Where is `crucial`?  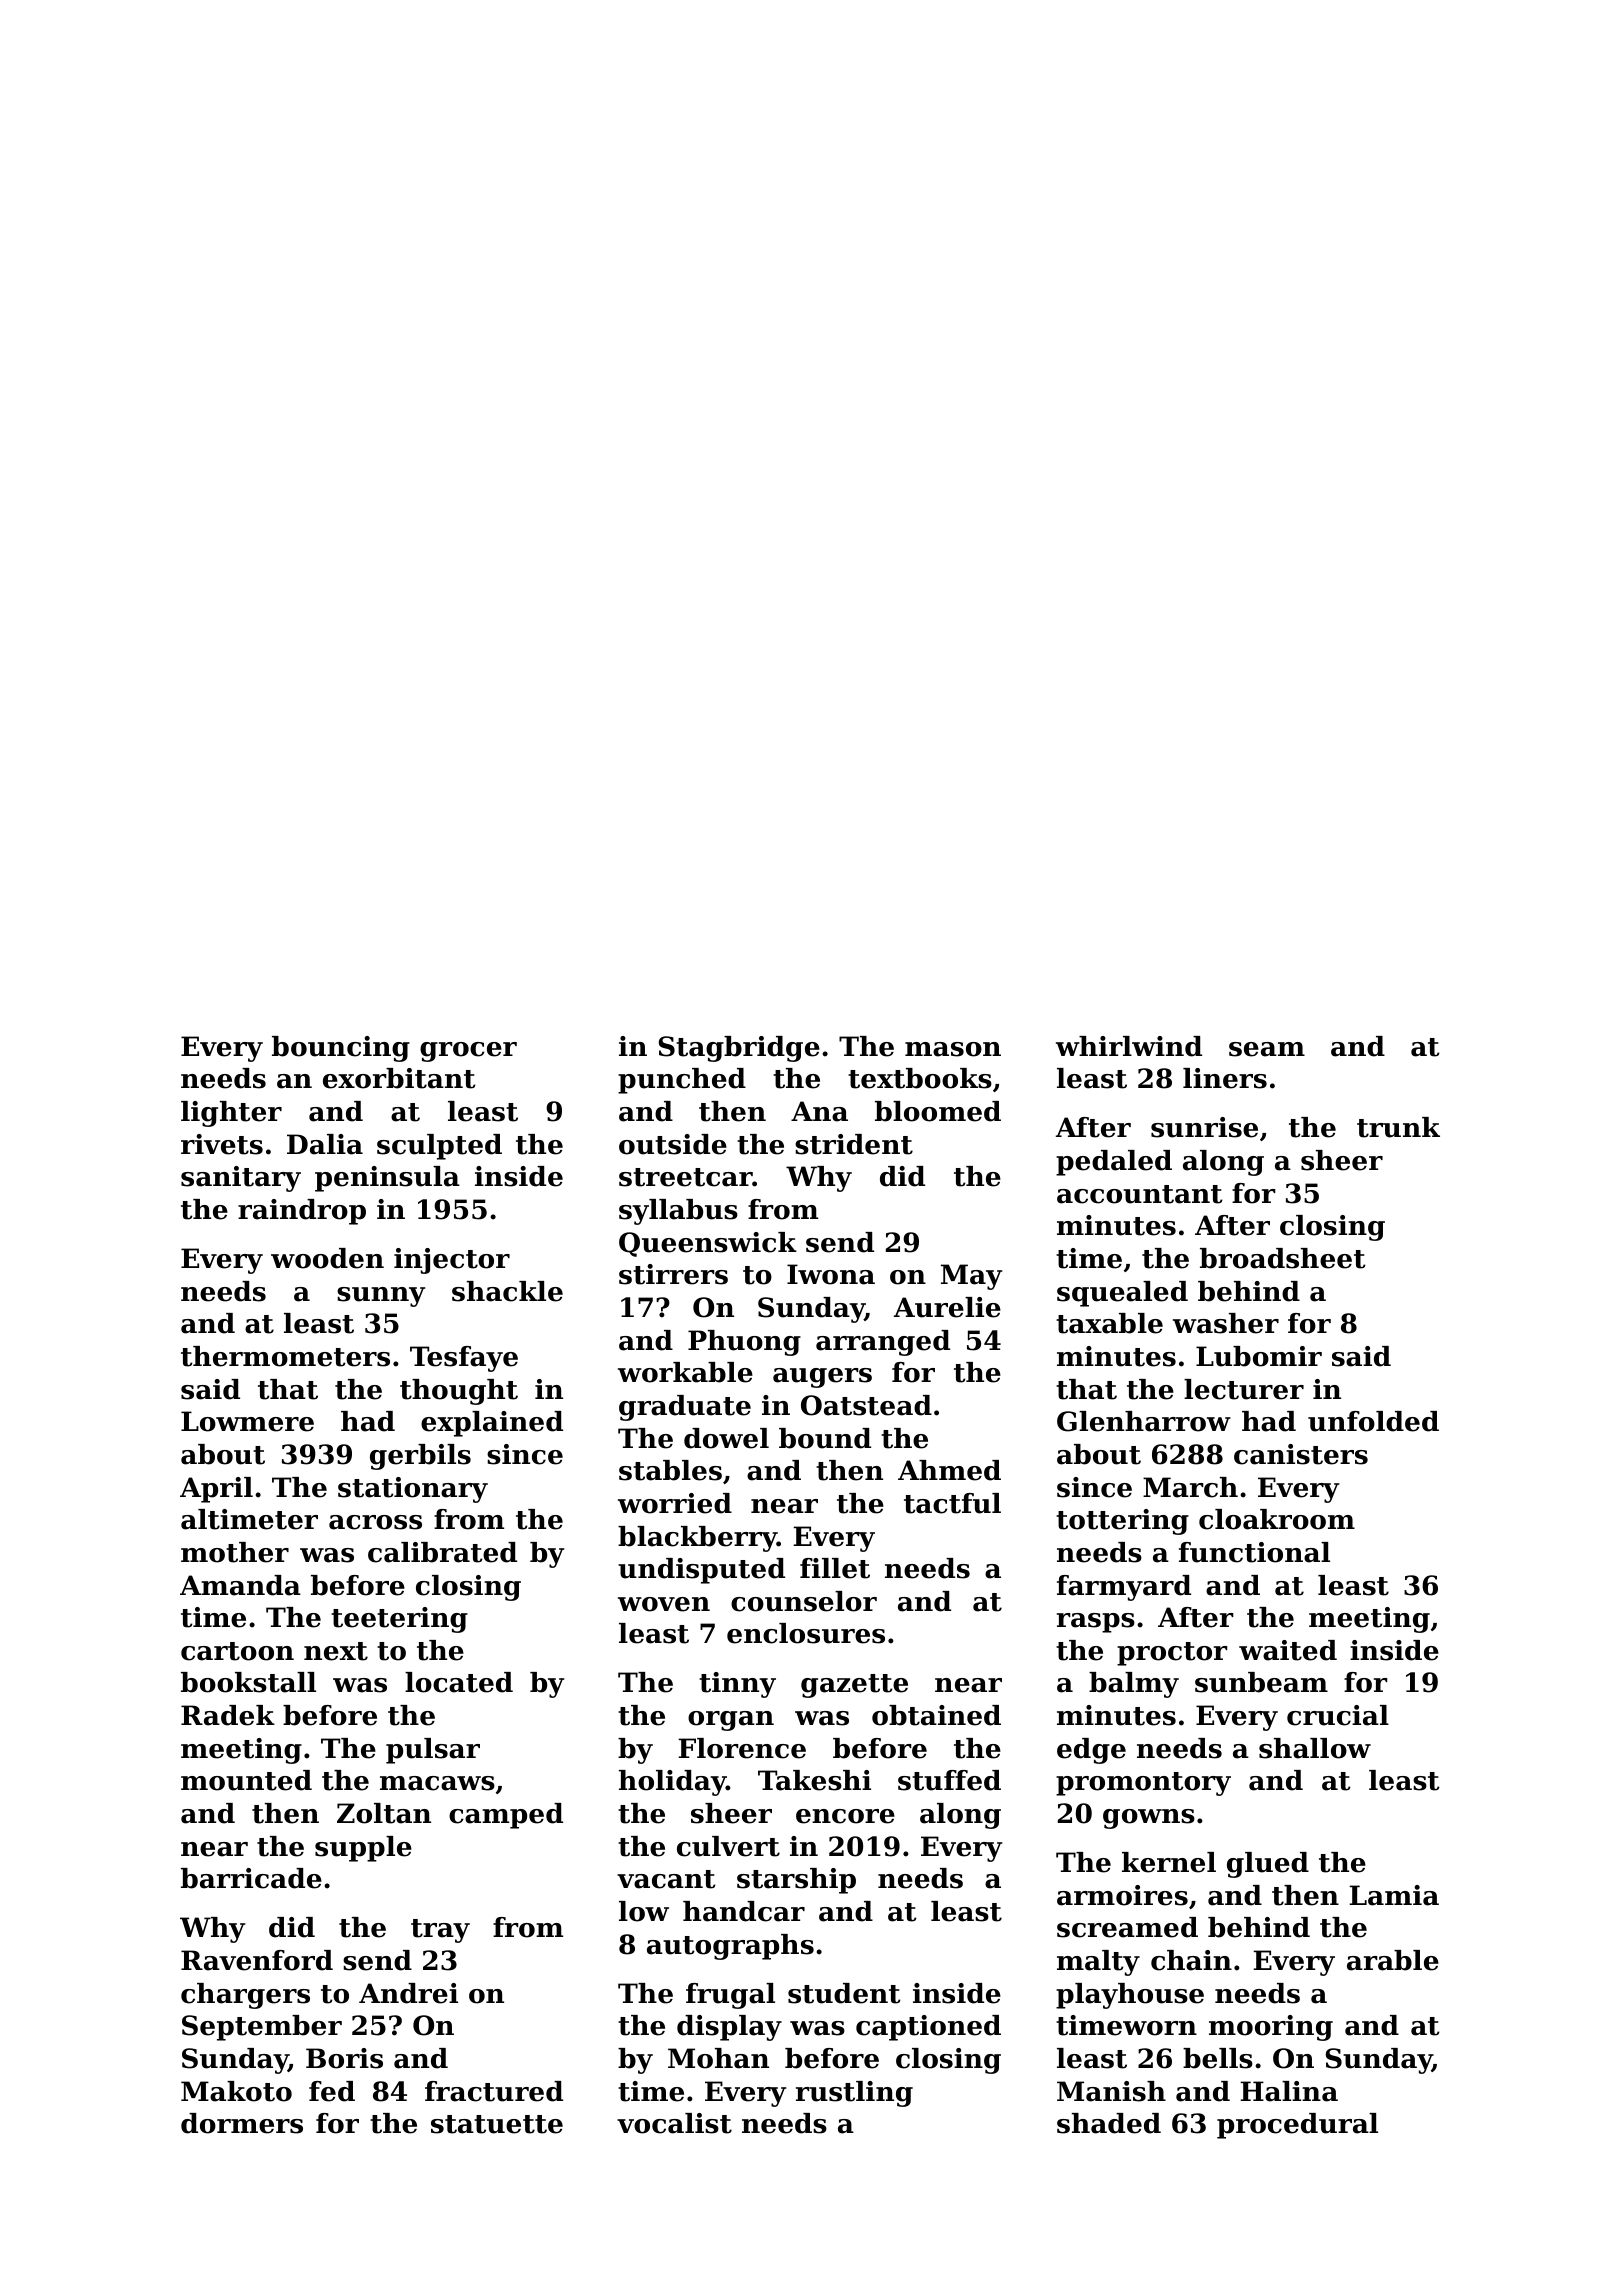
crucial is located at coordinates (1338, 1715).
